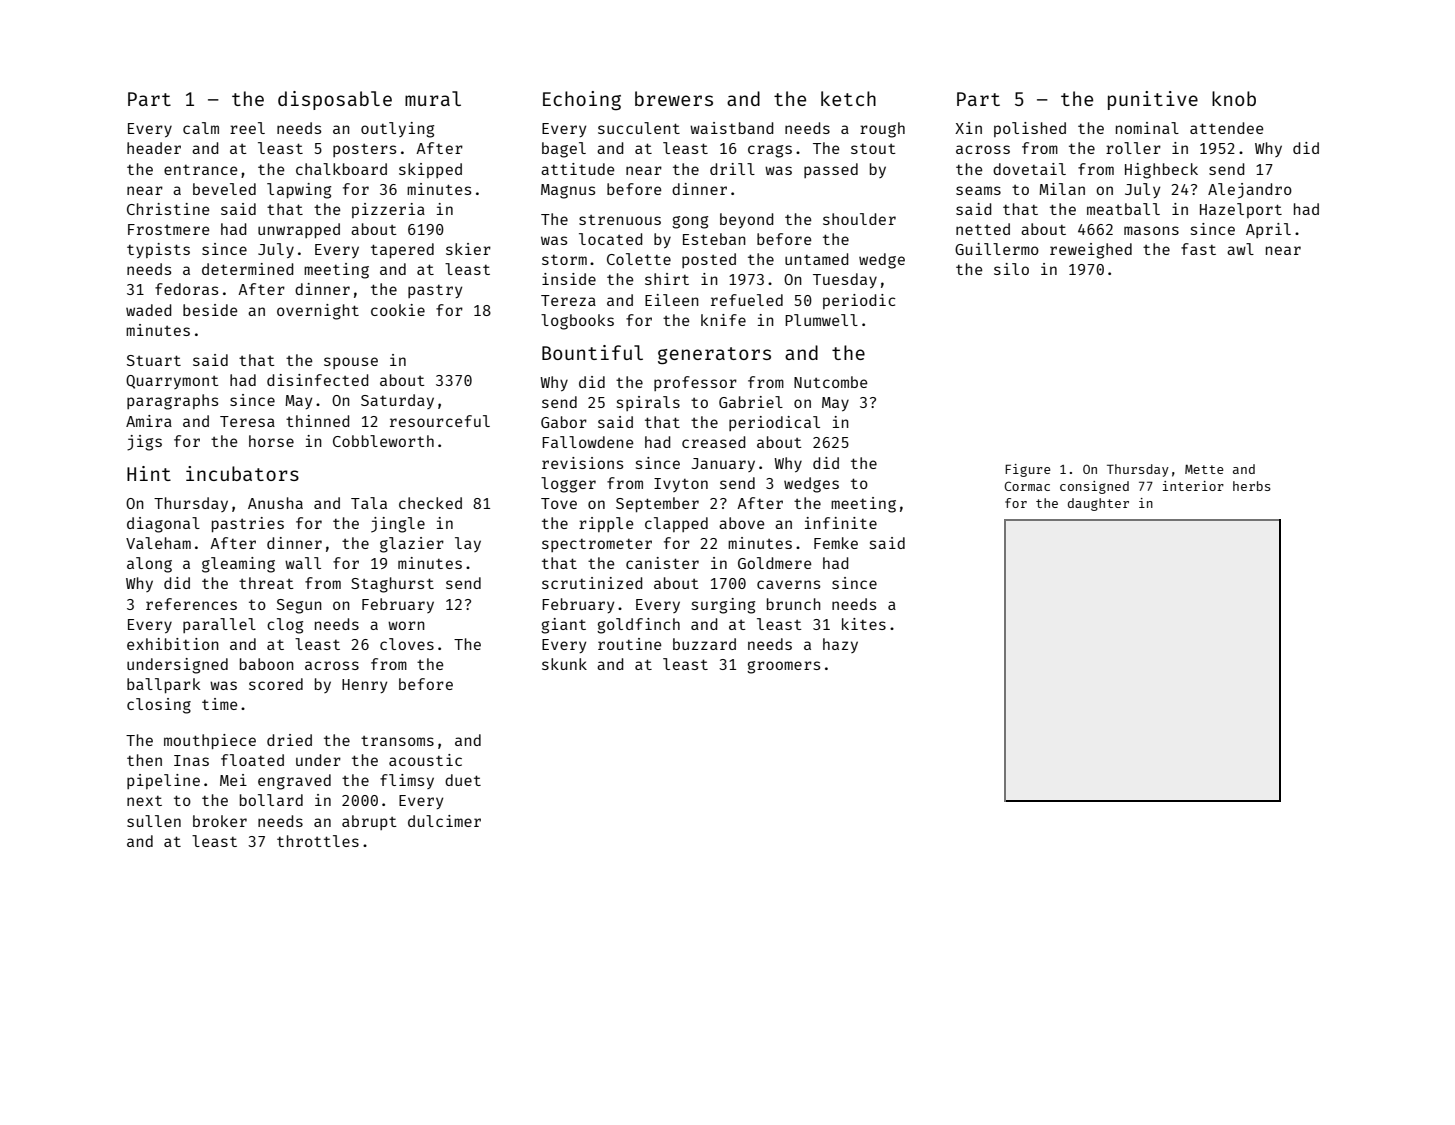 This screenshot has height=1125, width=1455. What do you see at coordinates (335, 100) in the screenshot?
I see `disposable` at bounding box center [335, 100].
